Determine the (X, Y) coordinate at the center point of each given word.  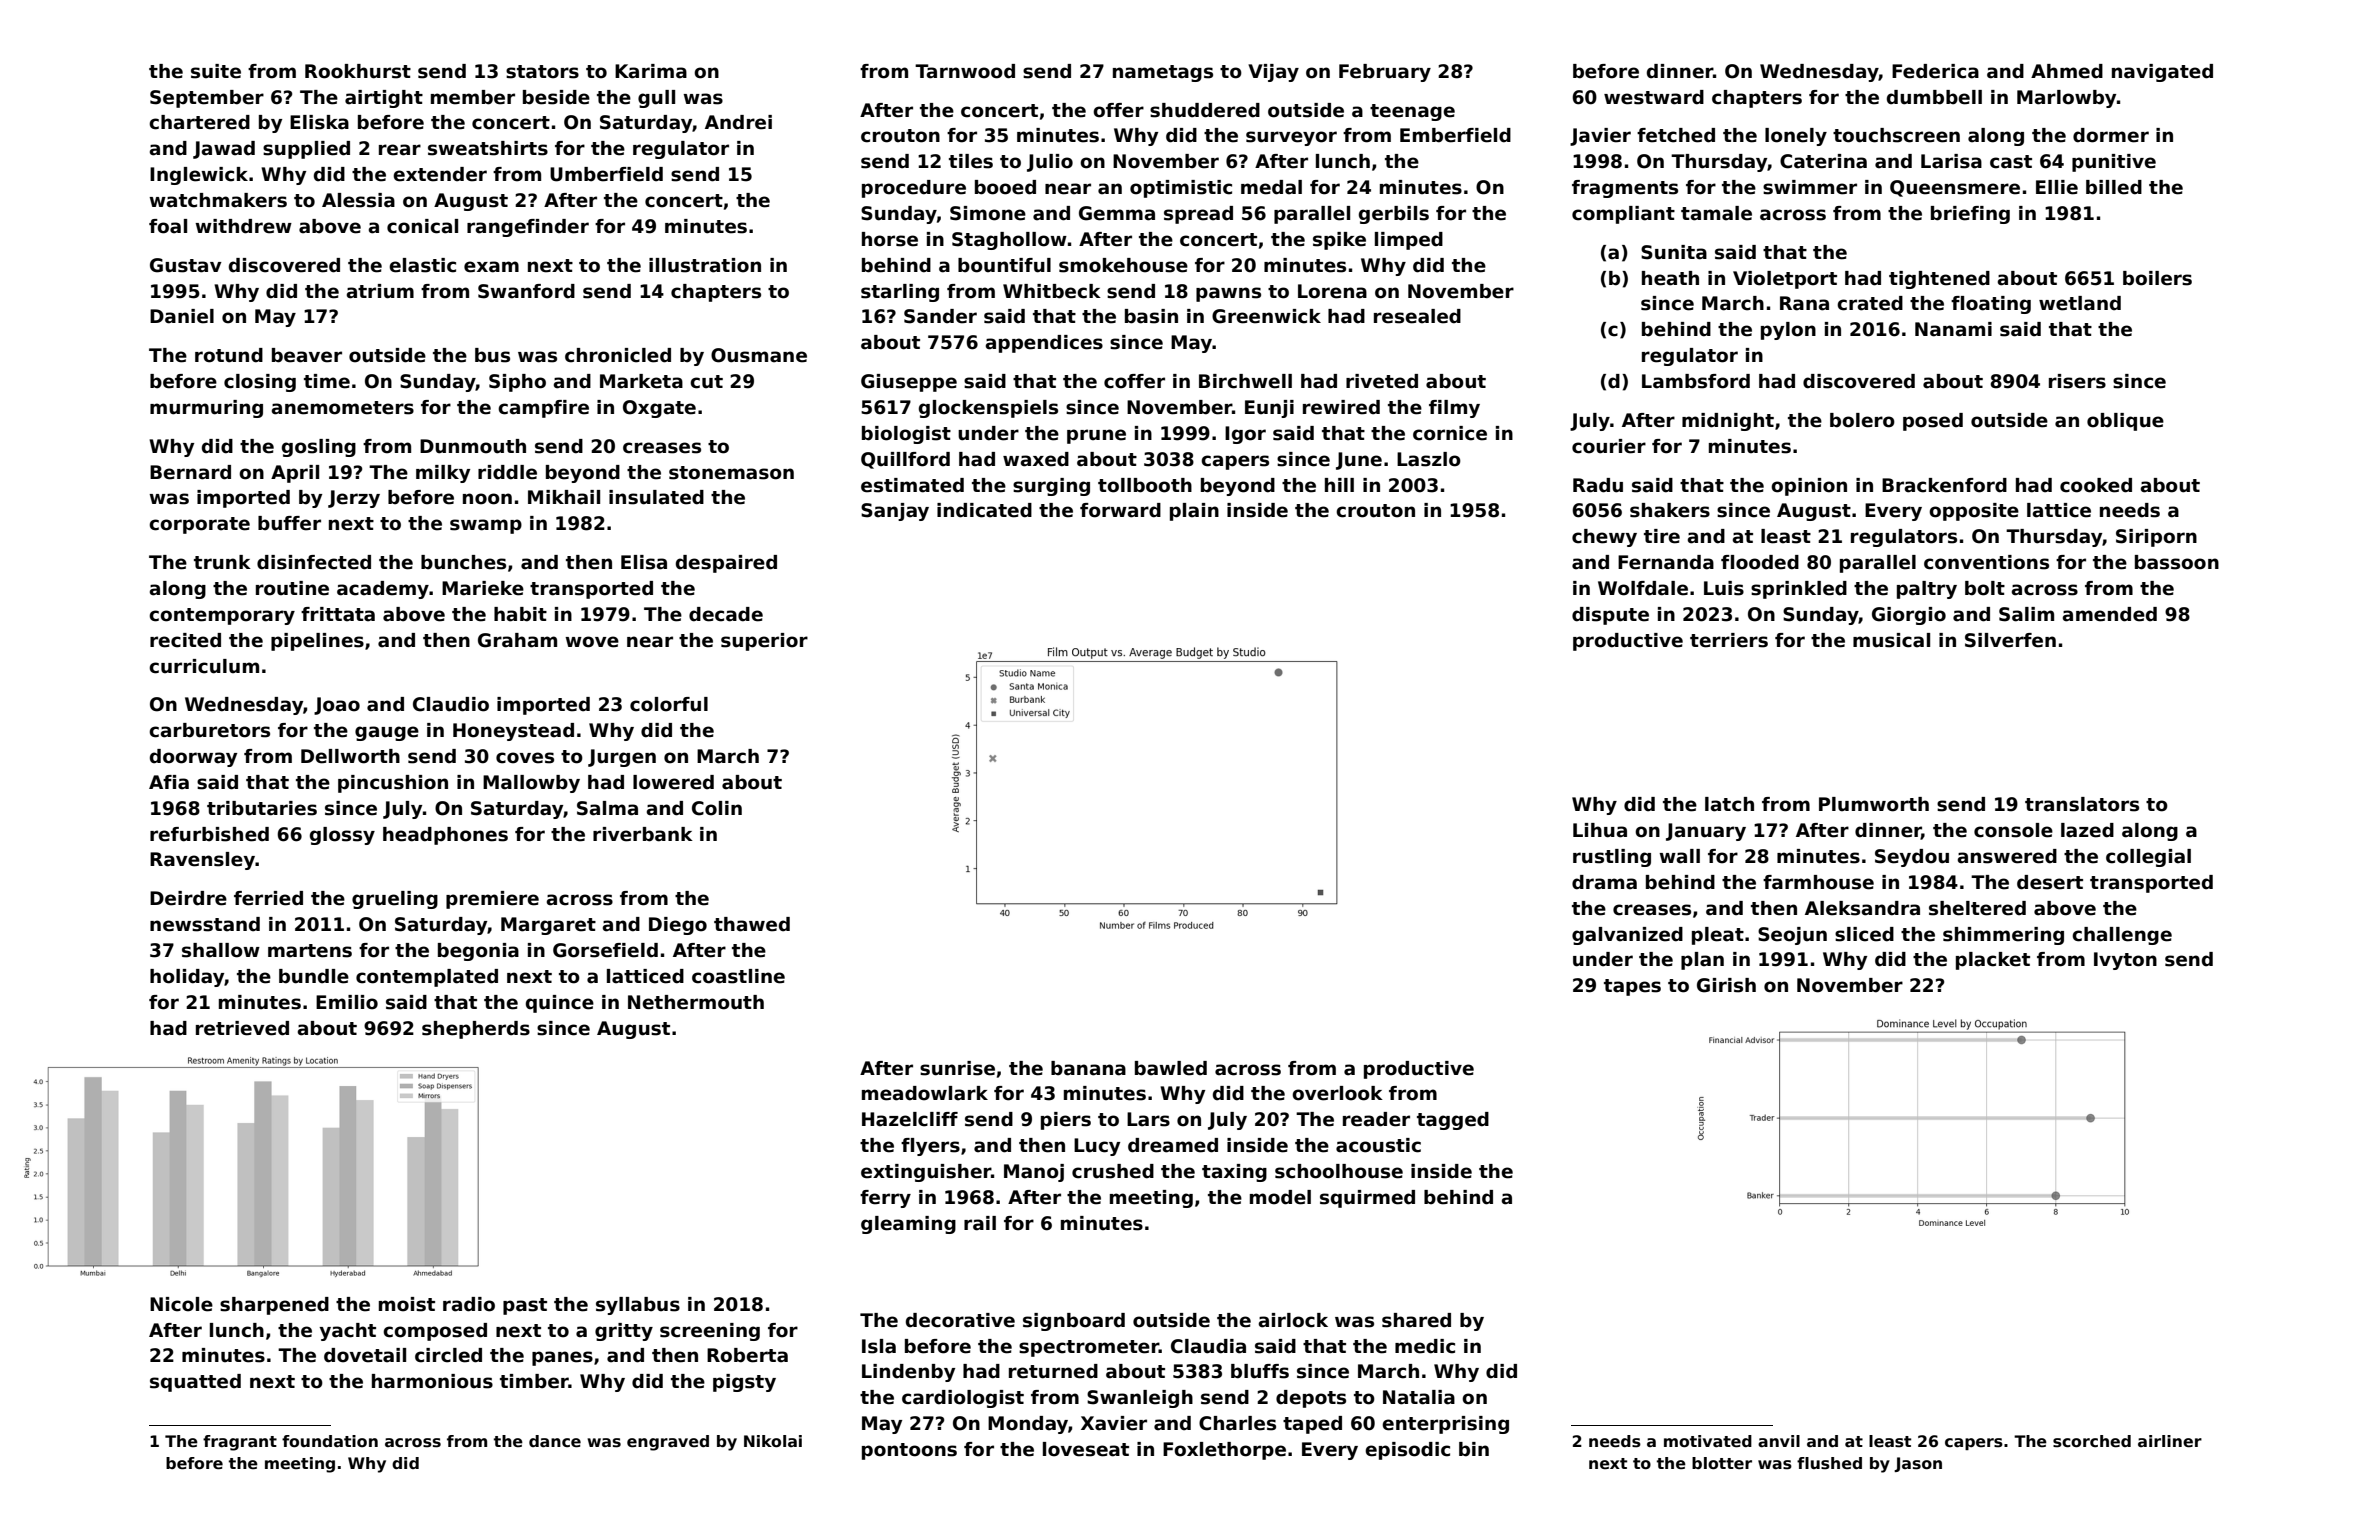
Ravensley (202, 861)
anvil (1779, 1441)
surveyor (1291, 138)
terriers (1729, 640)
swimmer (1810, 187)
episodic (1407, 1451)
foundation (330, 1441)
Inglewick (199, 176)
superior (764, 642)
